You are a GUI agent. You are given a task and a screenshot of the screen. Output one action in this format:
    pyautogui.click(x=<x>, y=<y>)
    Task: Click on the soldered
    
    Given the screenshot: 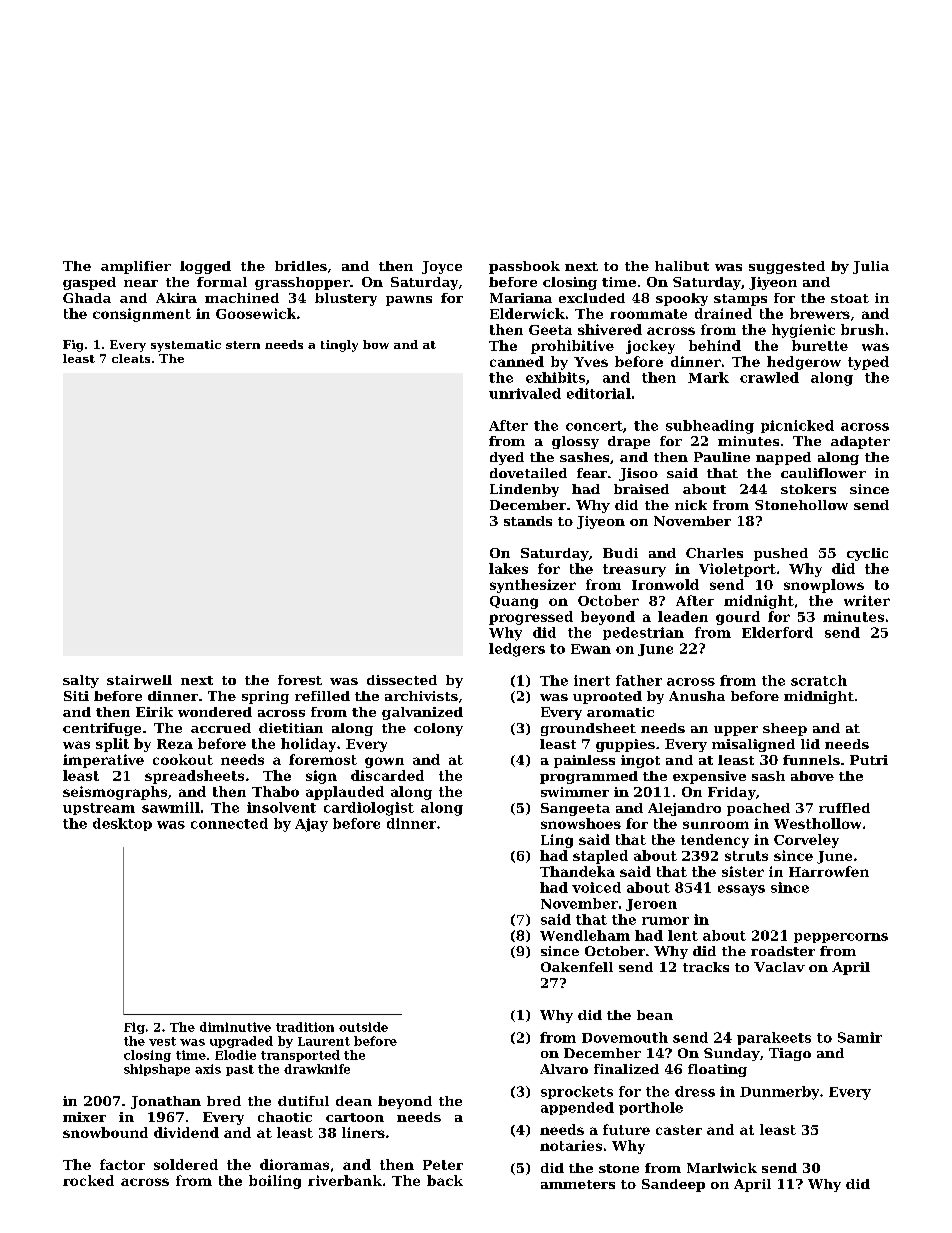 What is the action you would take?
    pyautogui.click(x=186, y=1164)
